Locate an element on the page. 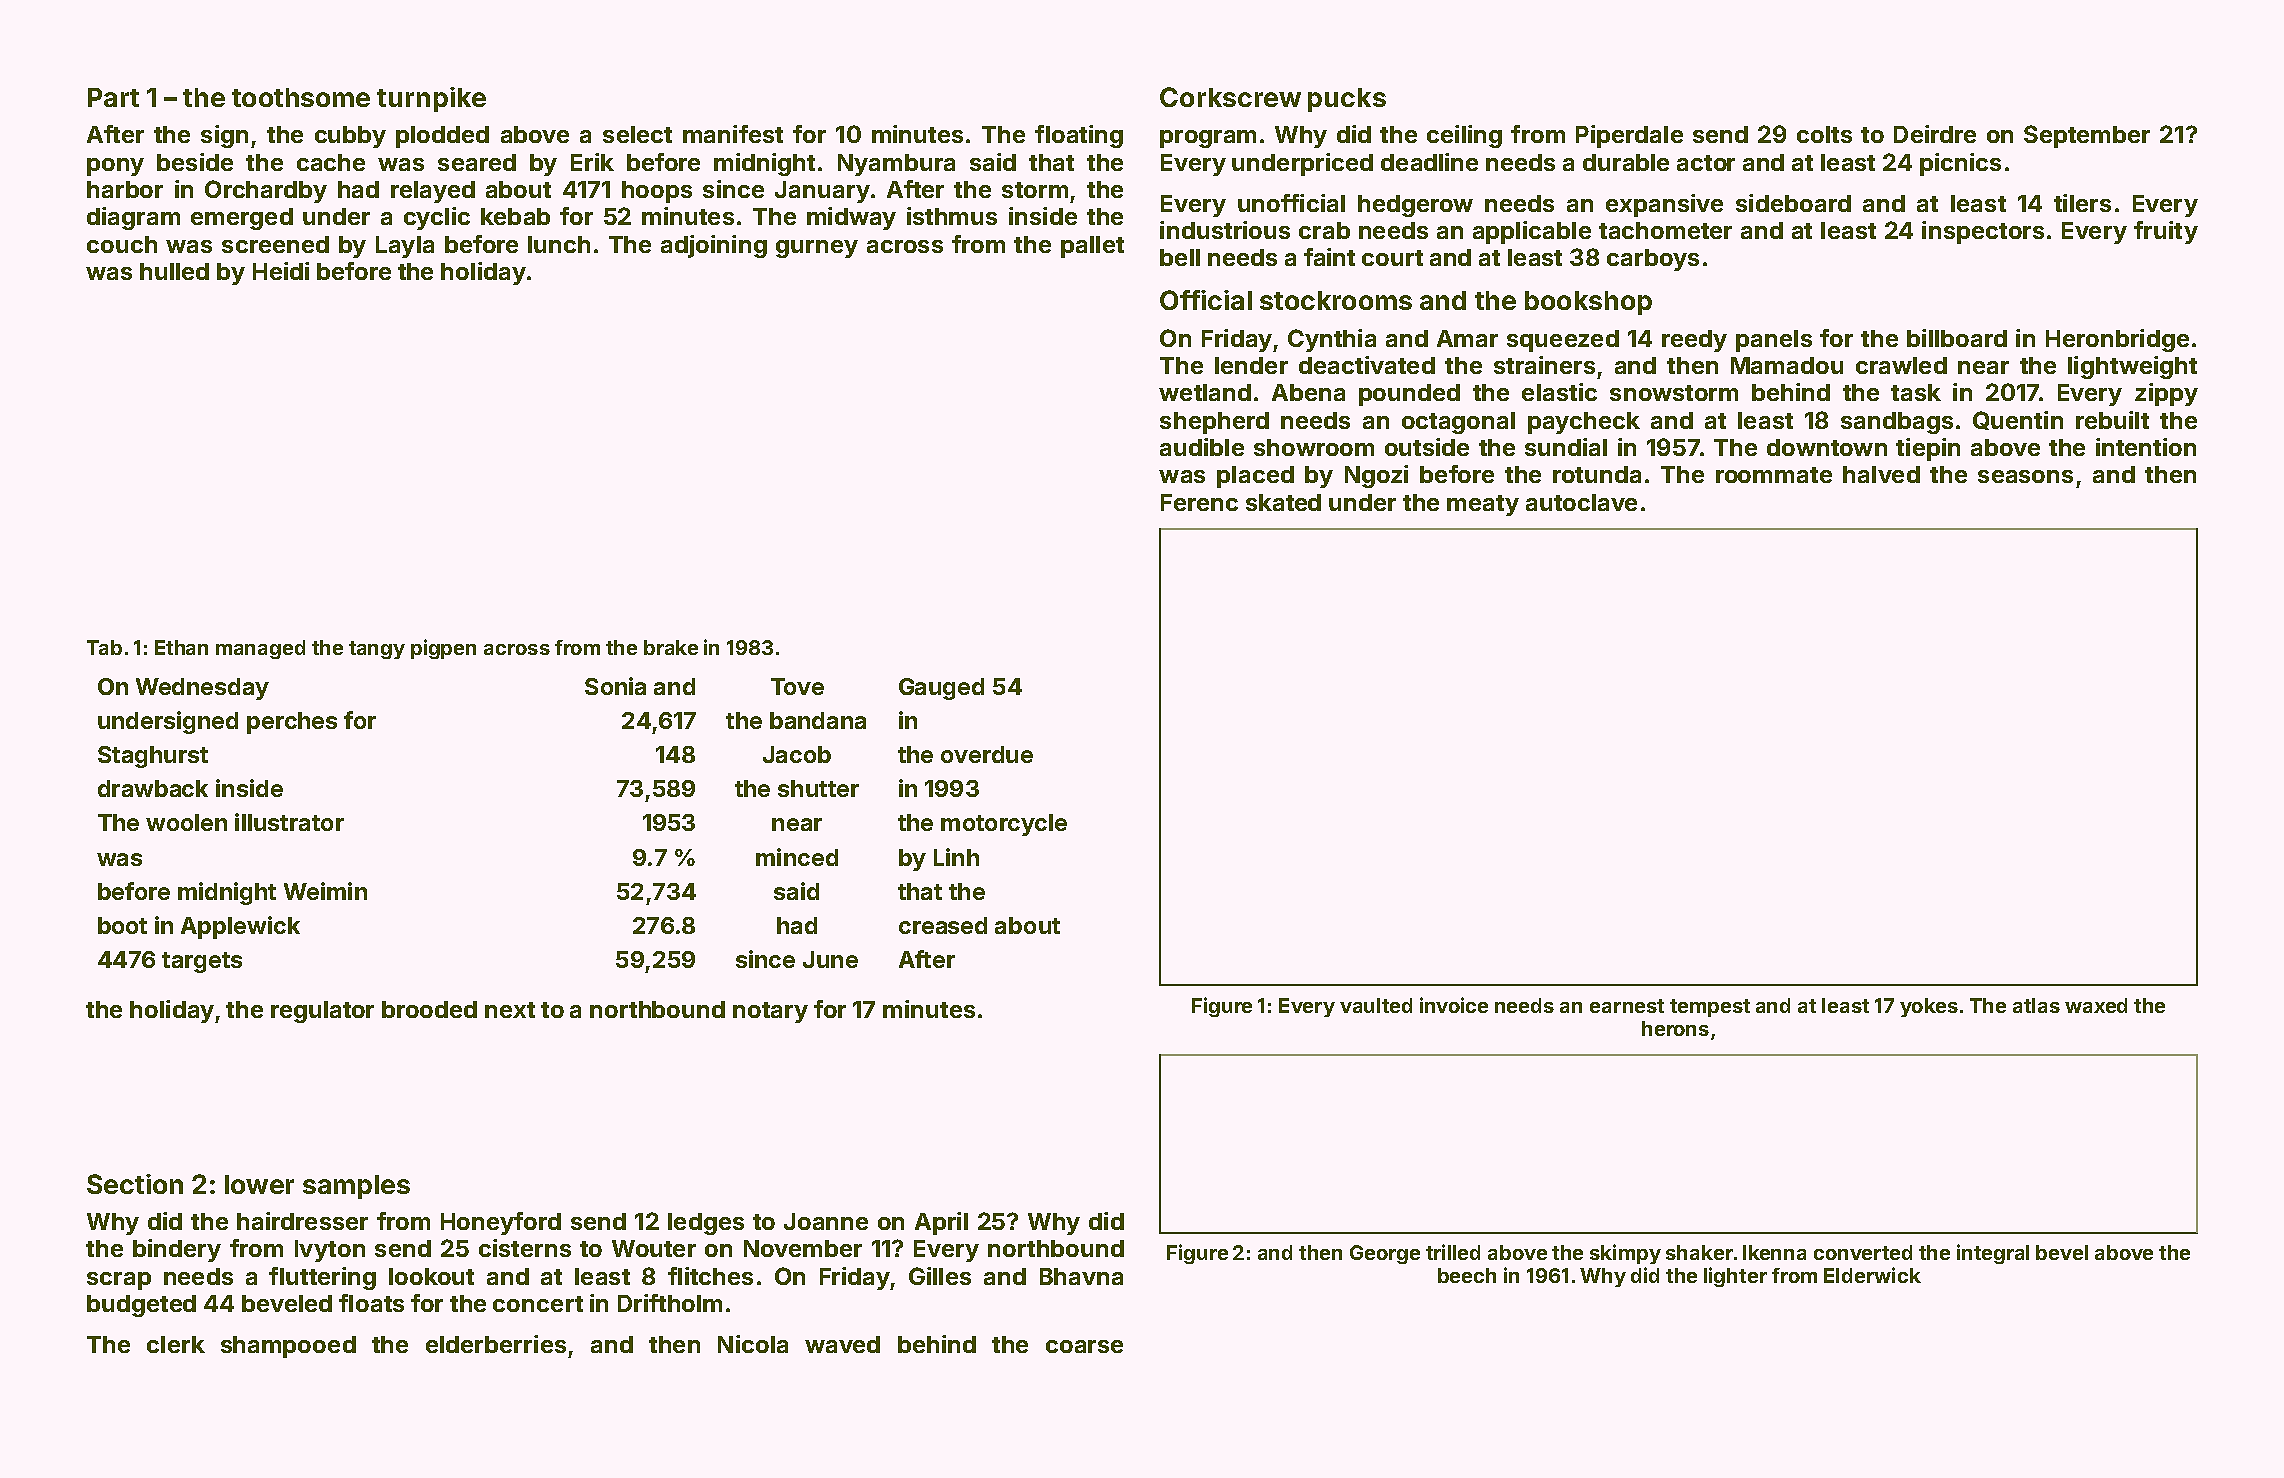 Image resolution: width=2284 pixels, height=1478 pixels. roommate is located at coordinates (1774, 475).
